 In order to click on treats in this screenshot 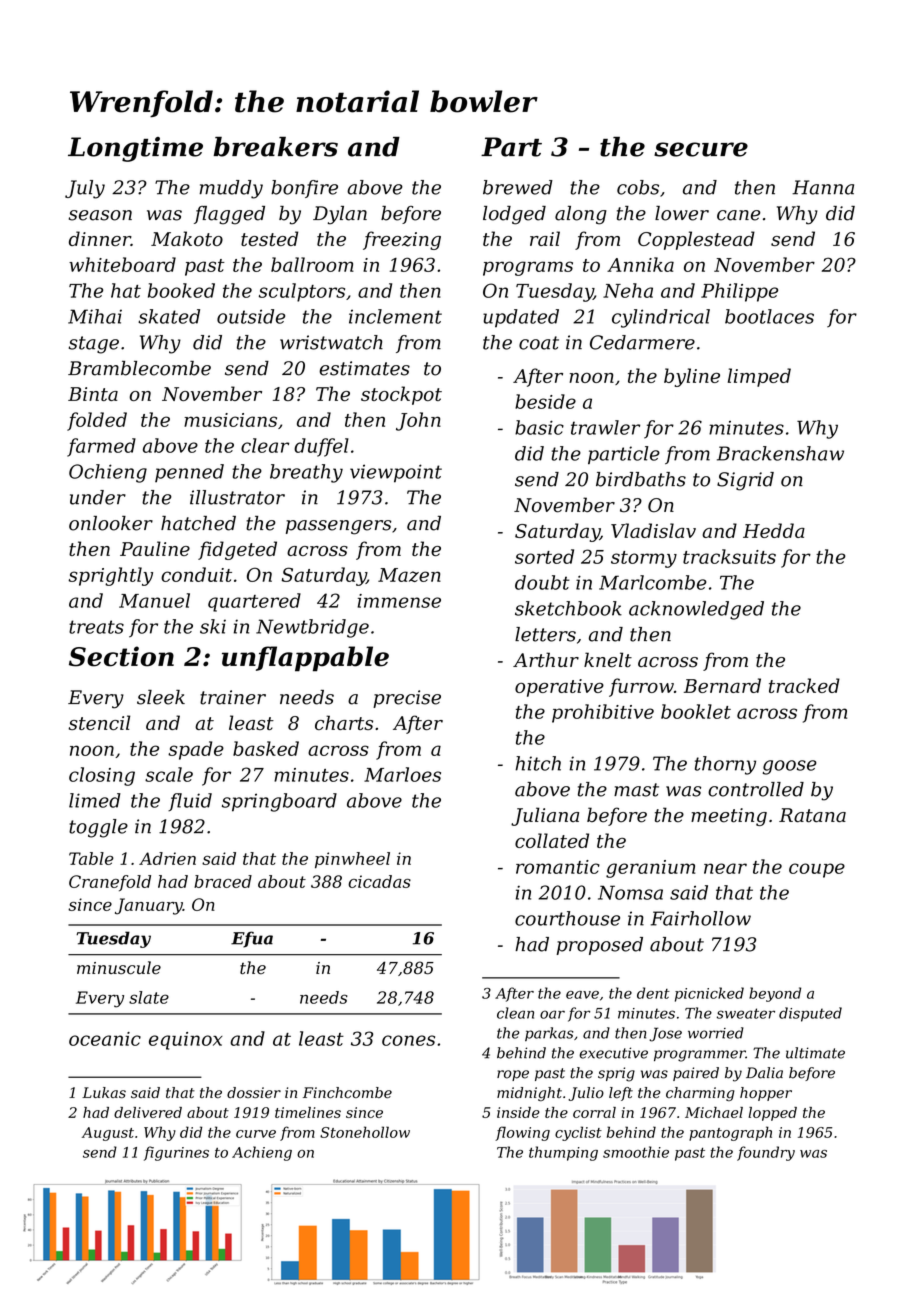, I will do `click(96, 627)`.
